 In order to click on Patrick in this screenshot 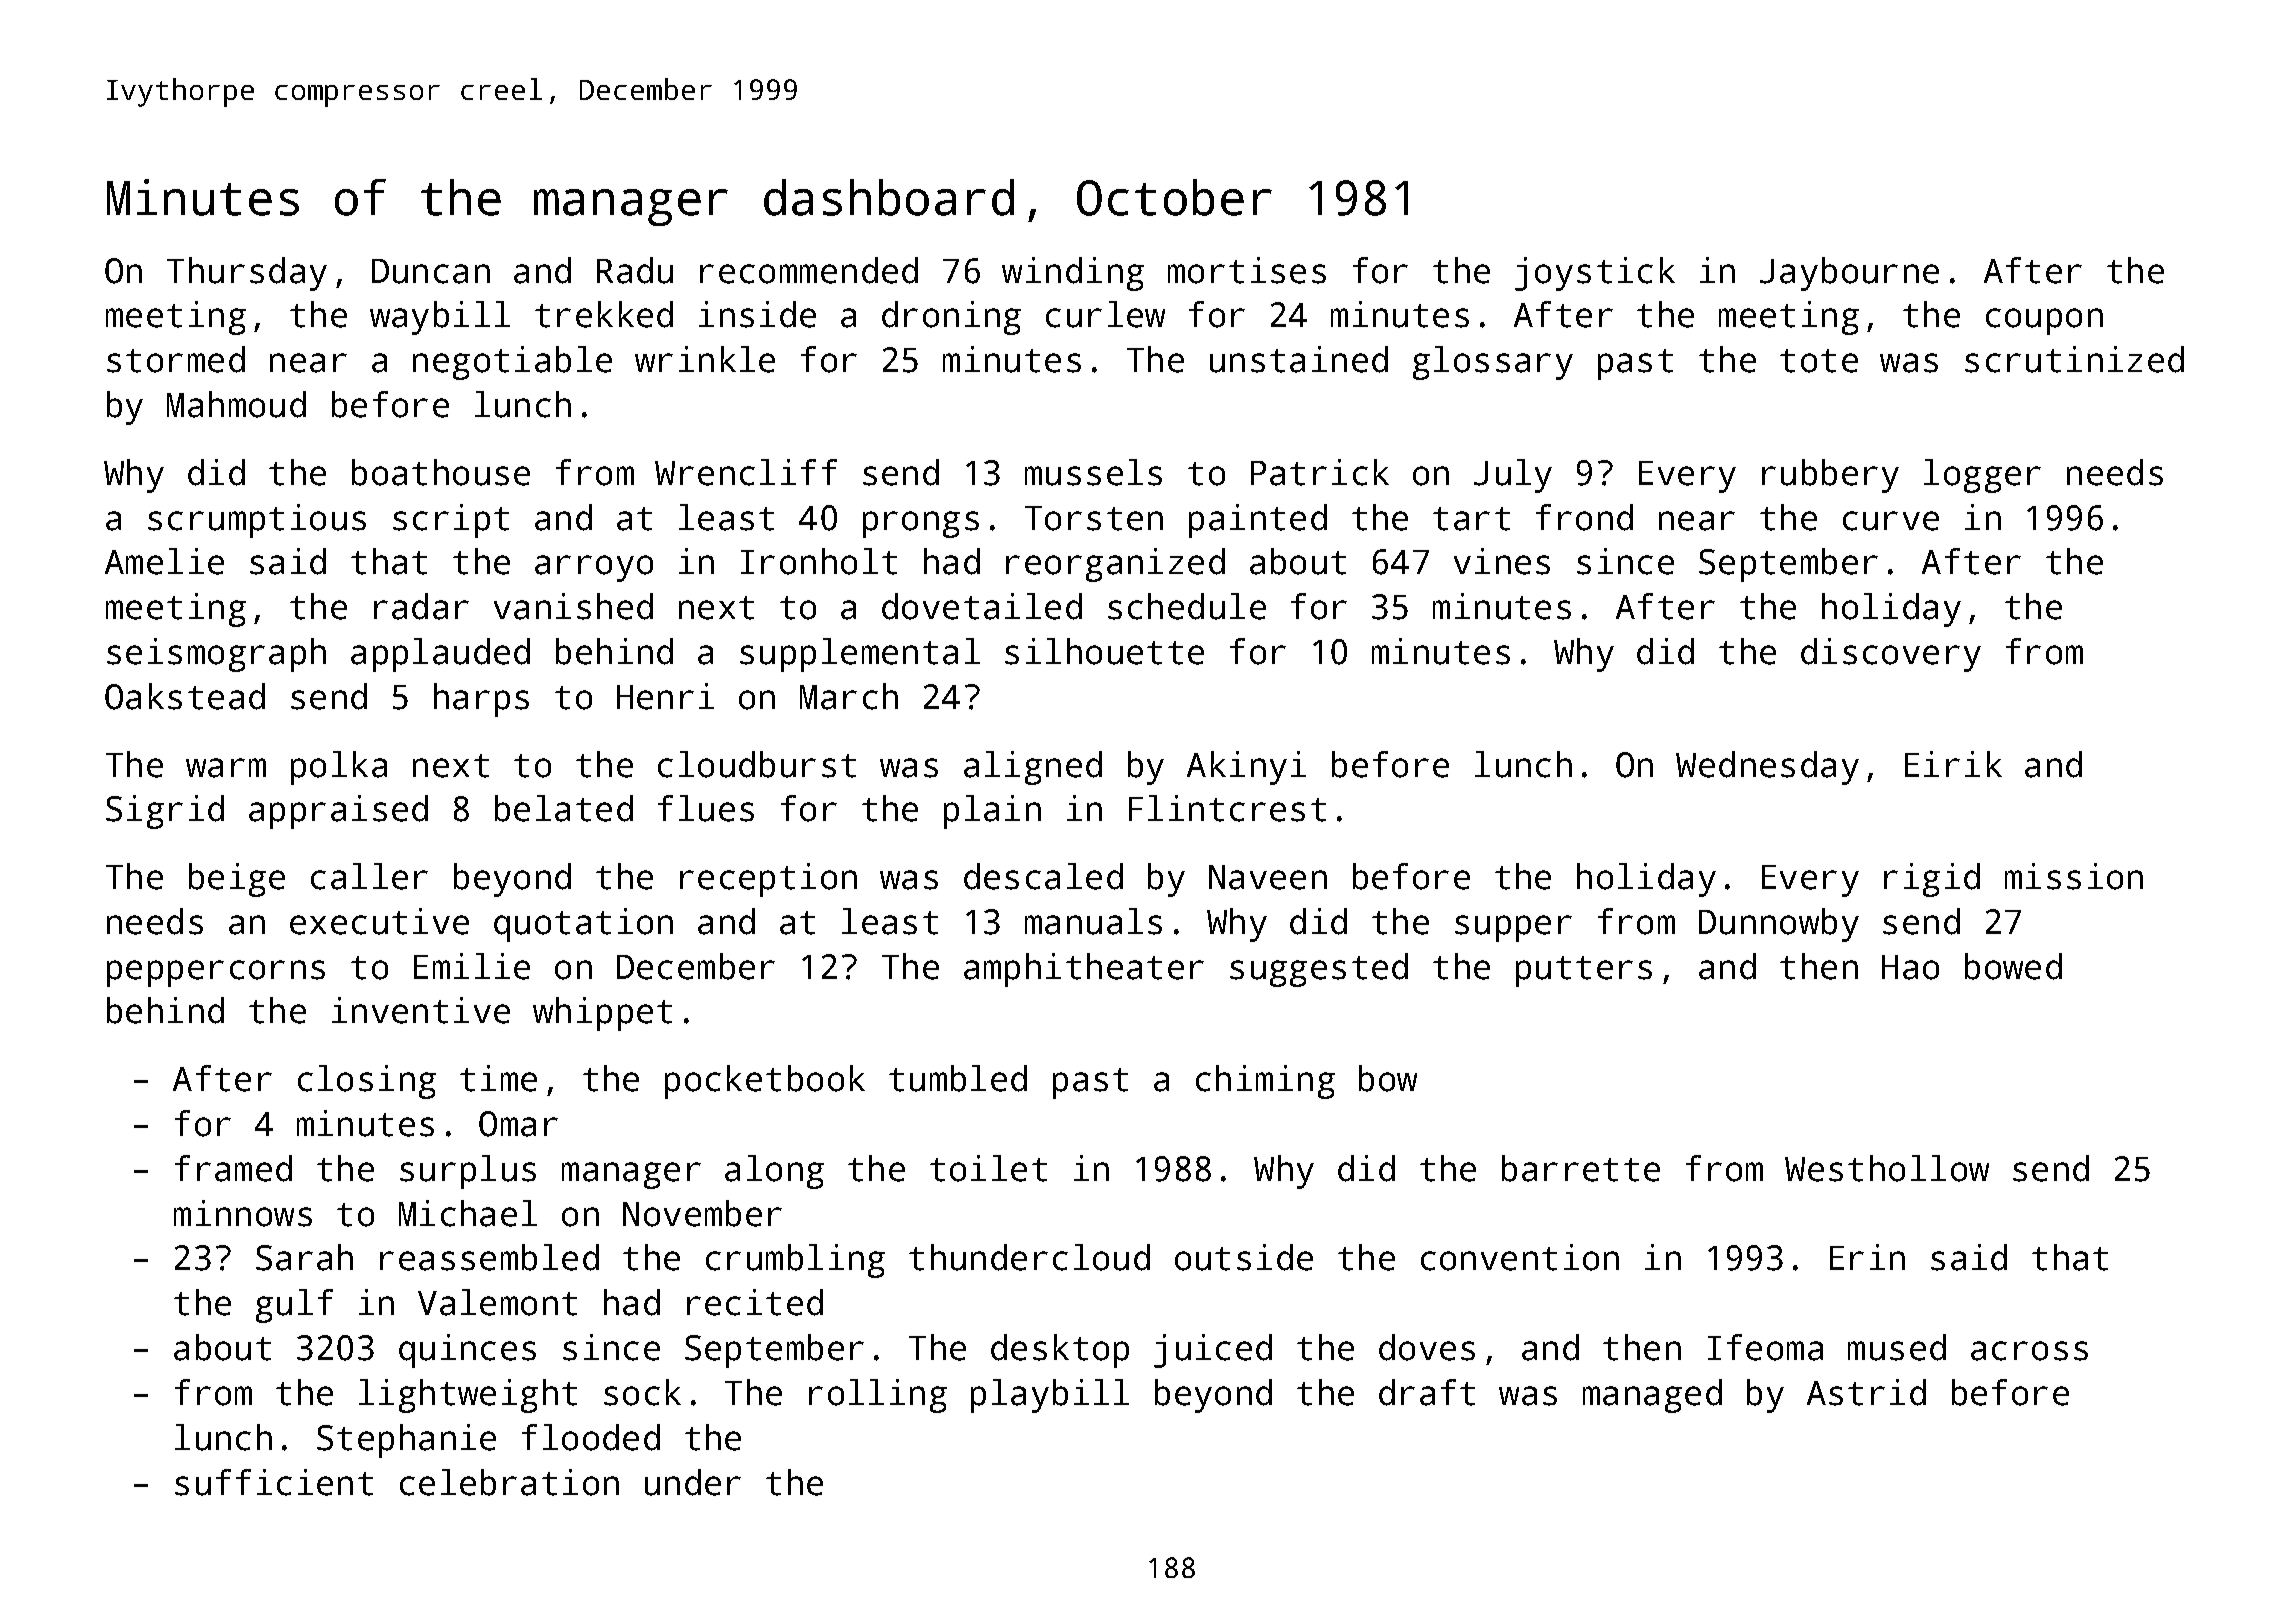, I will do `click(1320, 472)`.
